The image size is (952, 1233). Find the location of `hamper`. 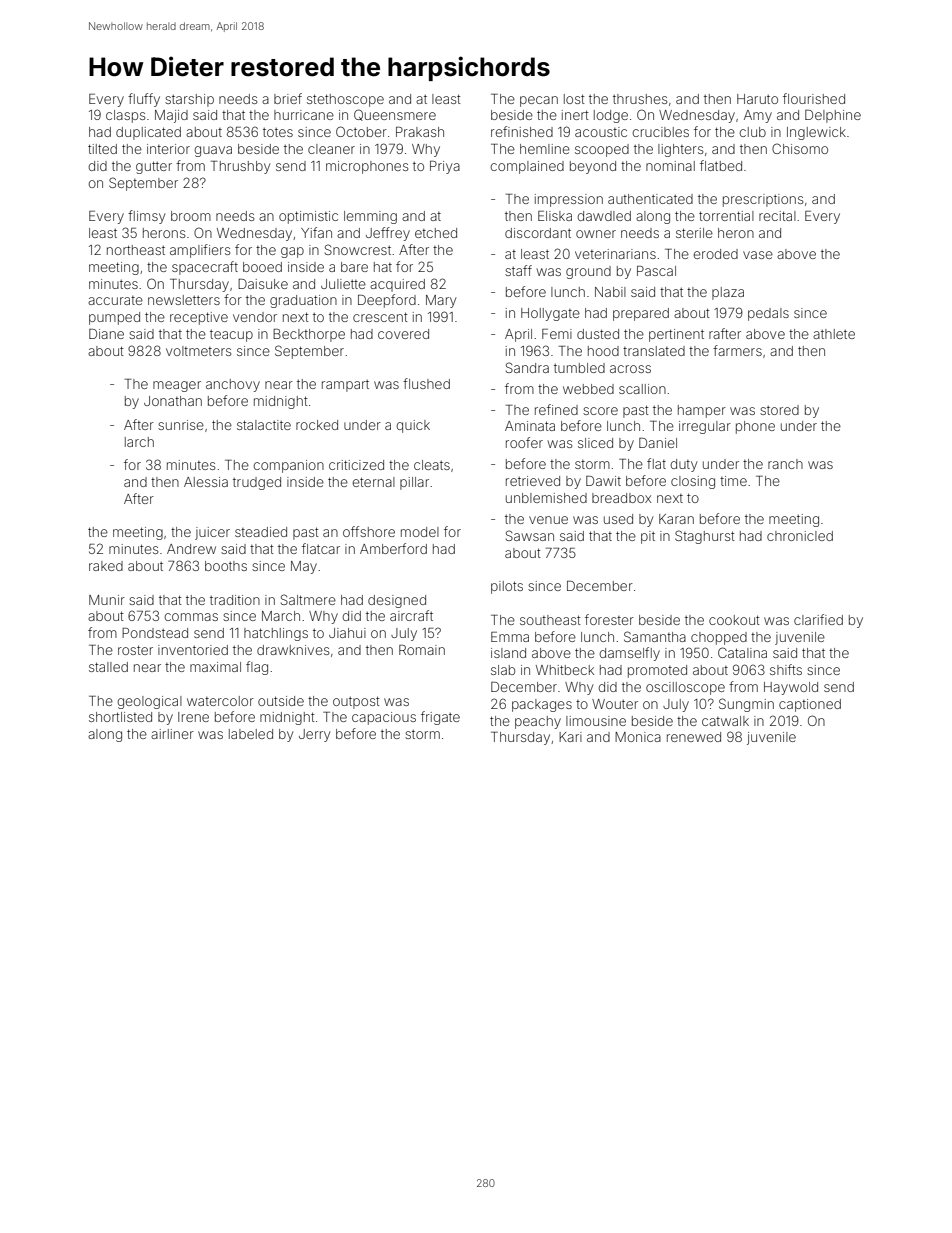

hamper is located at coordinates (702, 411).
